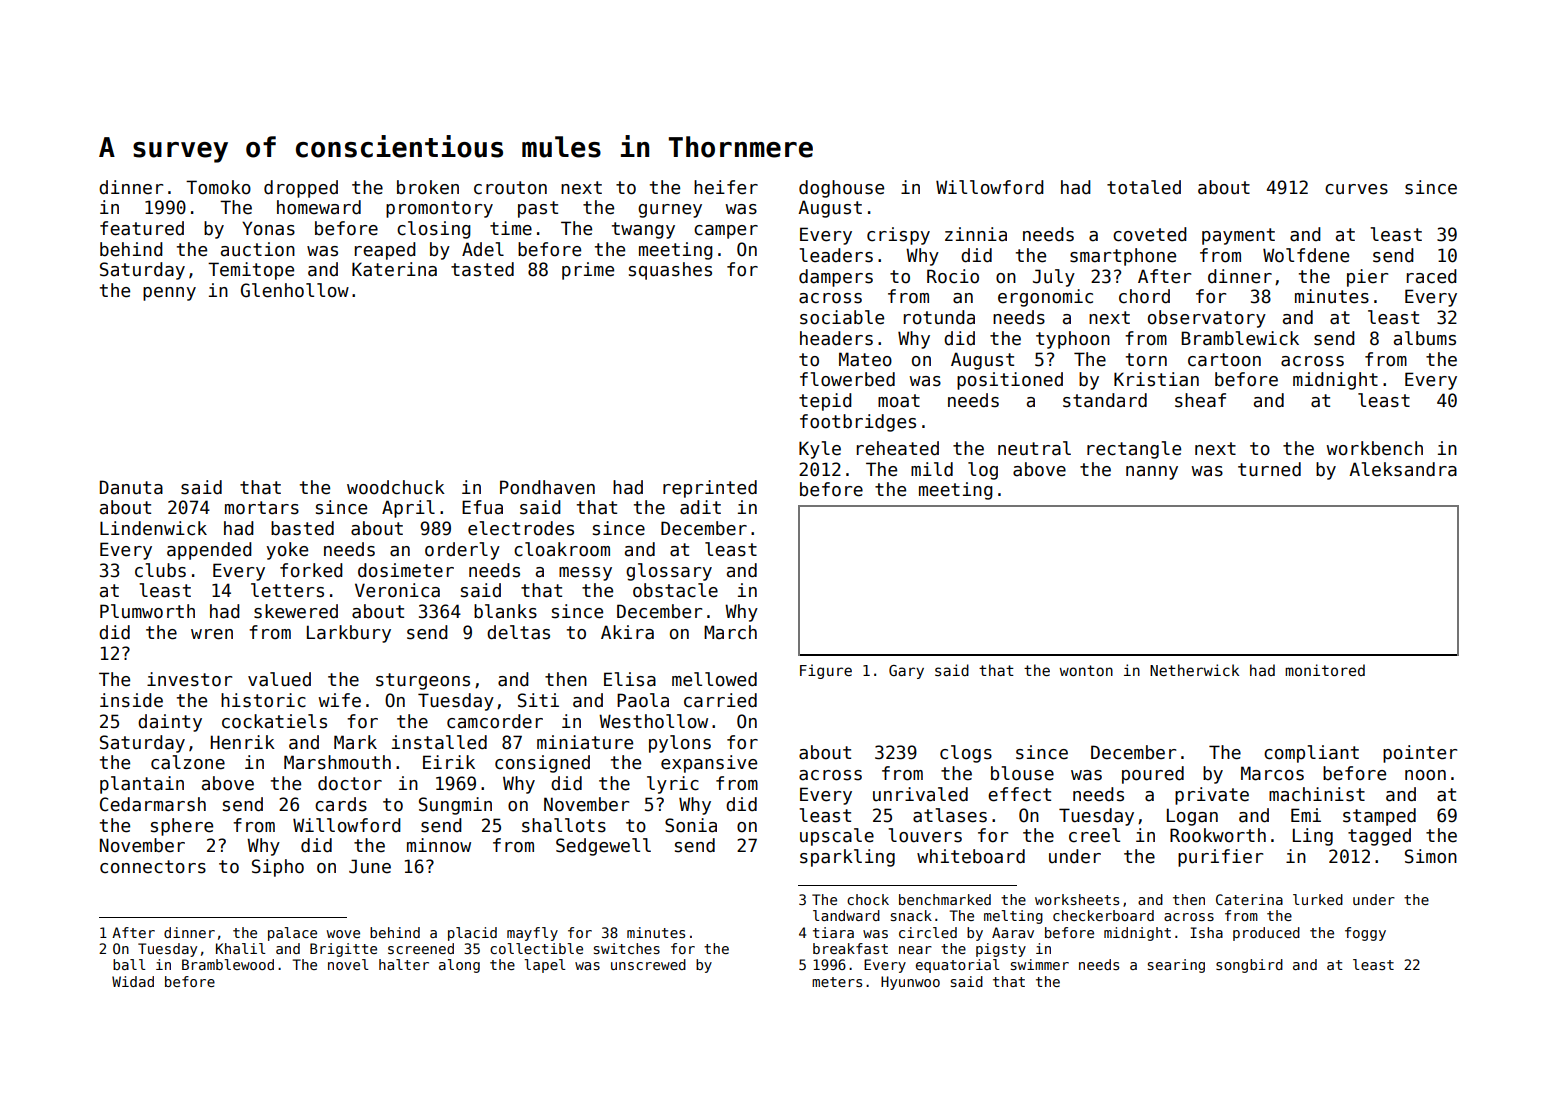 Image resolution: width=1557 pixels, height=1101 pixels. I want to click on Brigitte, so click(343, 950).
